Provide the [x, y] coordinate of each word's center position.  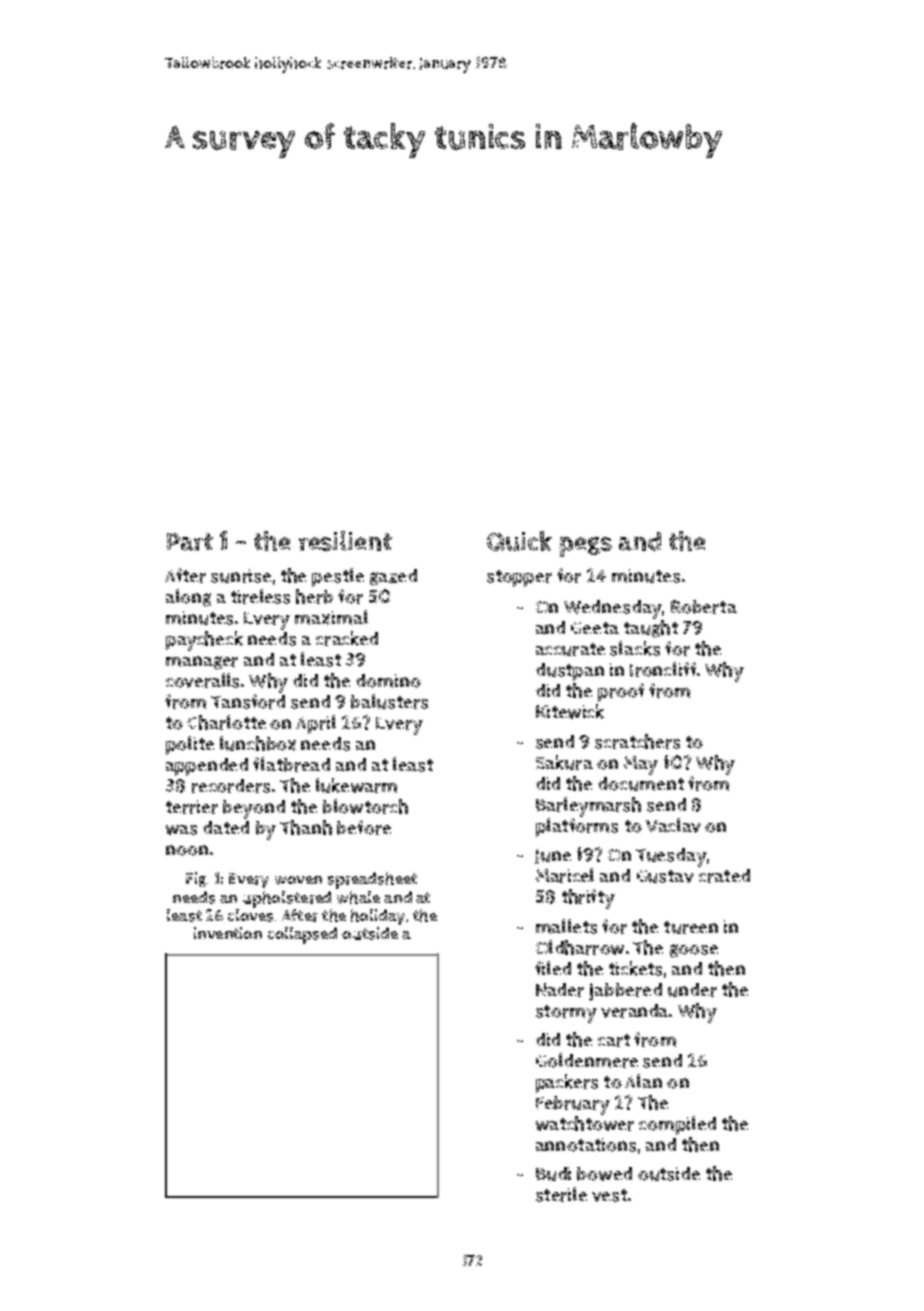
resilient [345, 541]
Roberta [704, 607]
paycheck [204, 641]
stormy [566, 1014]
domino [388, 681]
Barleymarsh [588, 807]
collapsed [302, 935]
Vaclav [673, 825]
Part [190, 542]
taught [651, 629]
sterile [561, 1194]
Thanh [306, 827]
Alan [643, 1081]
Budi [553, 1174]
